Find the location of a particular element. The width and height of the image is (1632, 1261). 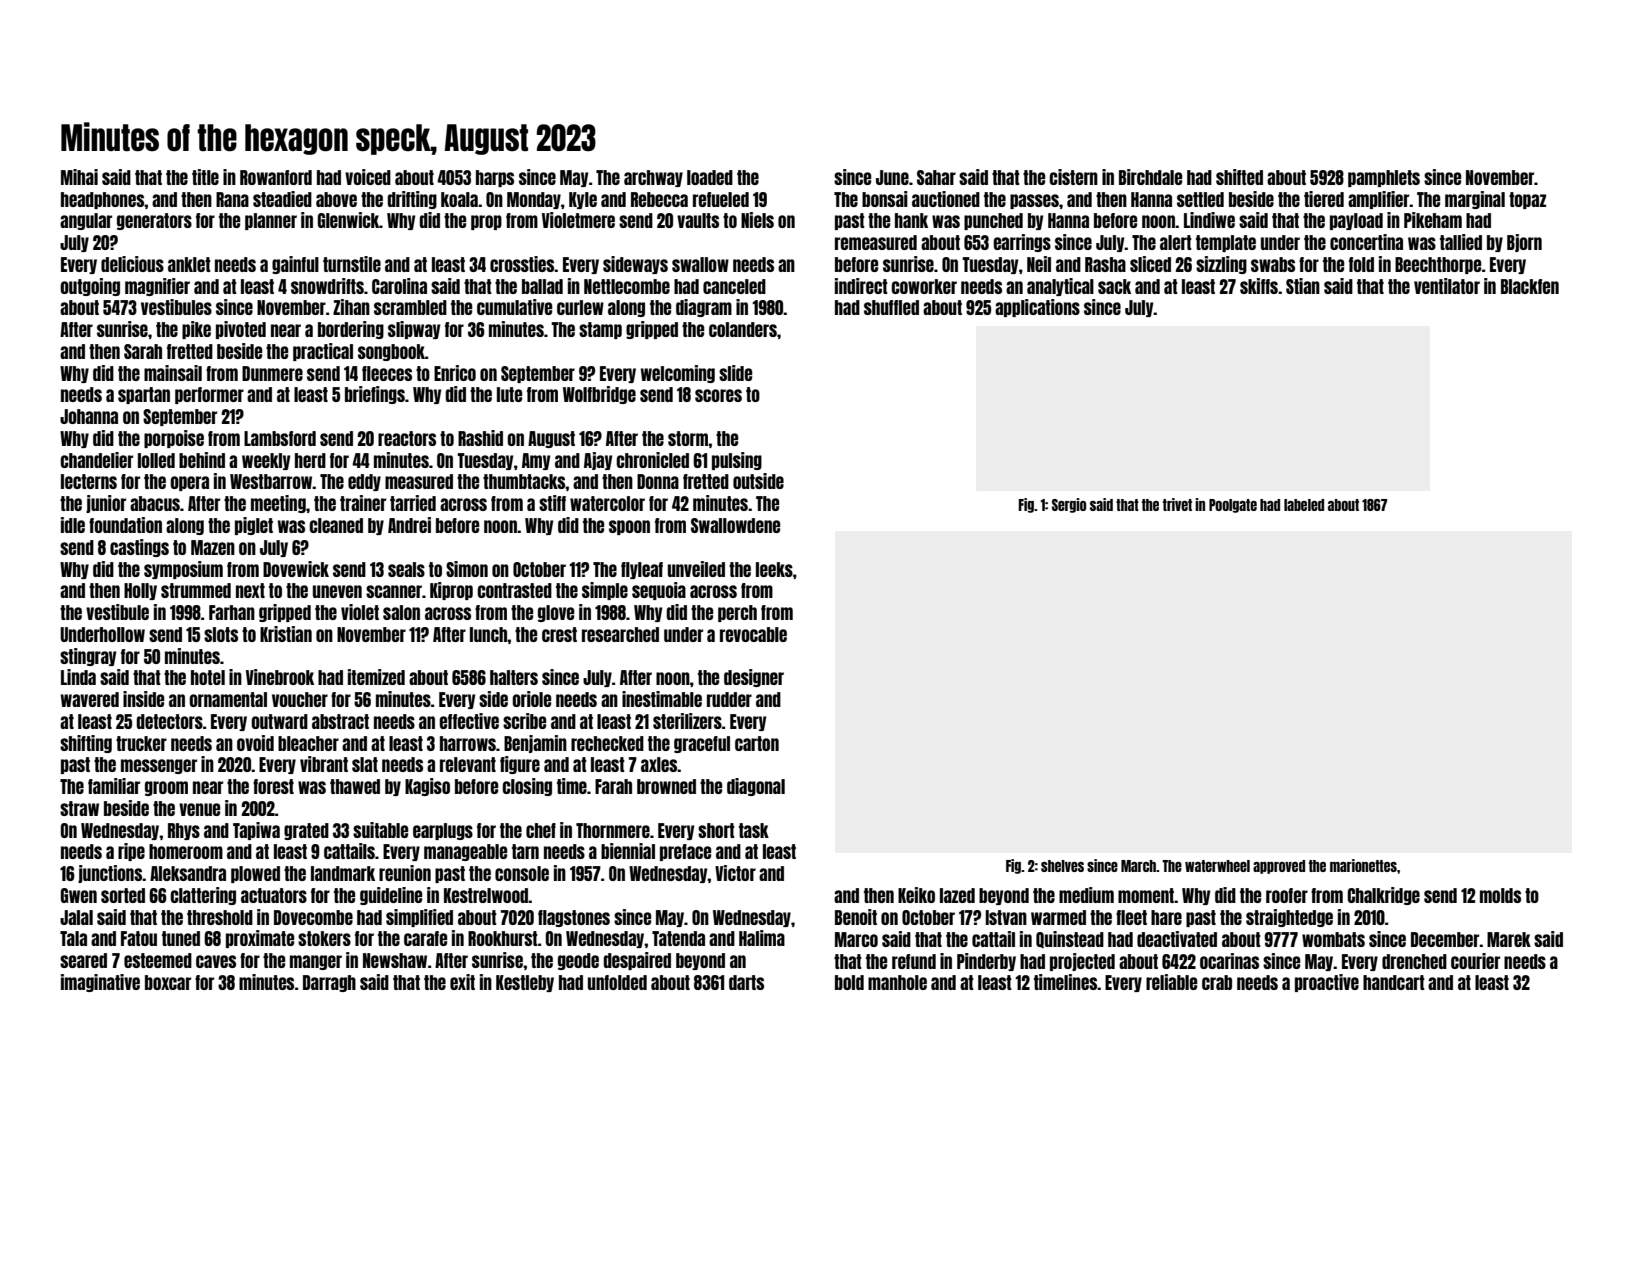

designer is located at coordinates (754, 678).
